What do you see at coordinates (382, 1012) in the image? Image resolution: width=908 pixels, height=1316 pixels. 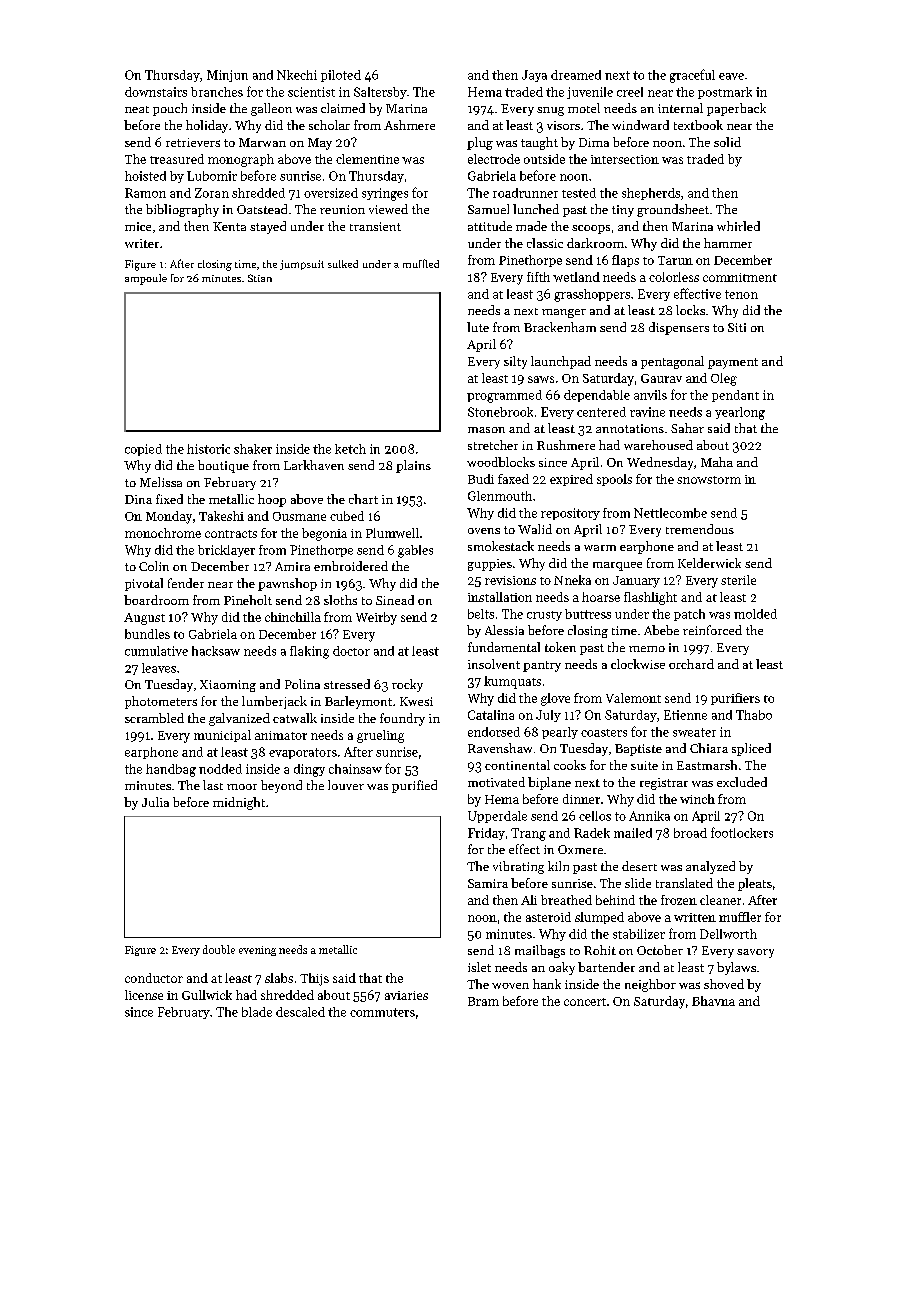 I see `commuters` at bounding box center [382, 1012].
